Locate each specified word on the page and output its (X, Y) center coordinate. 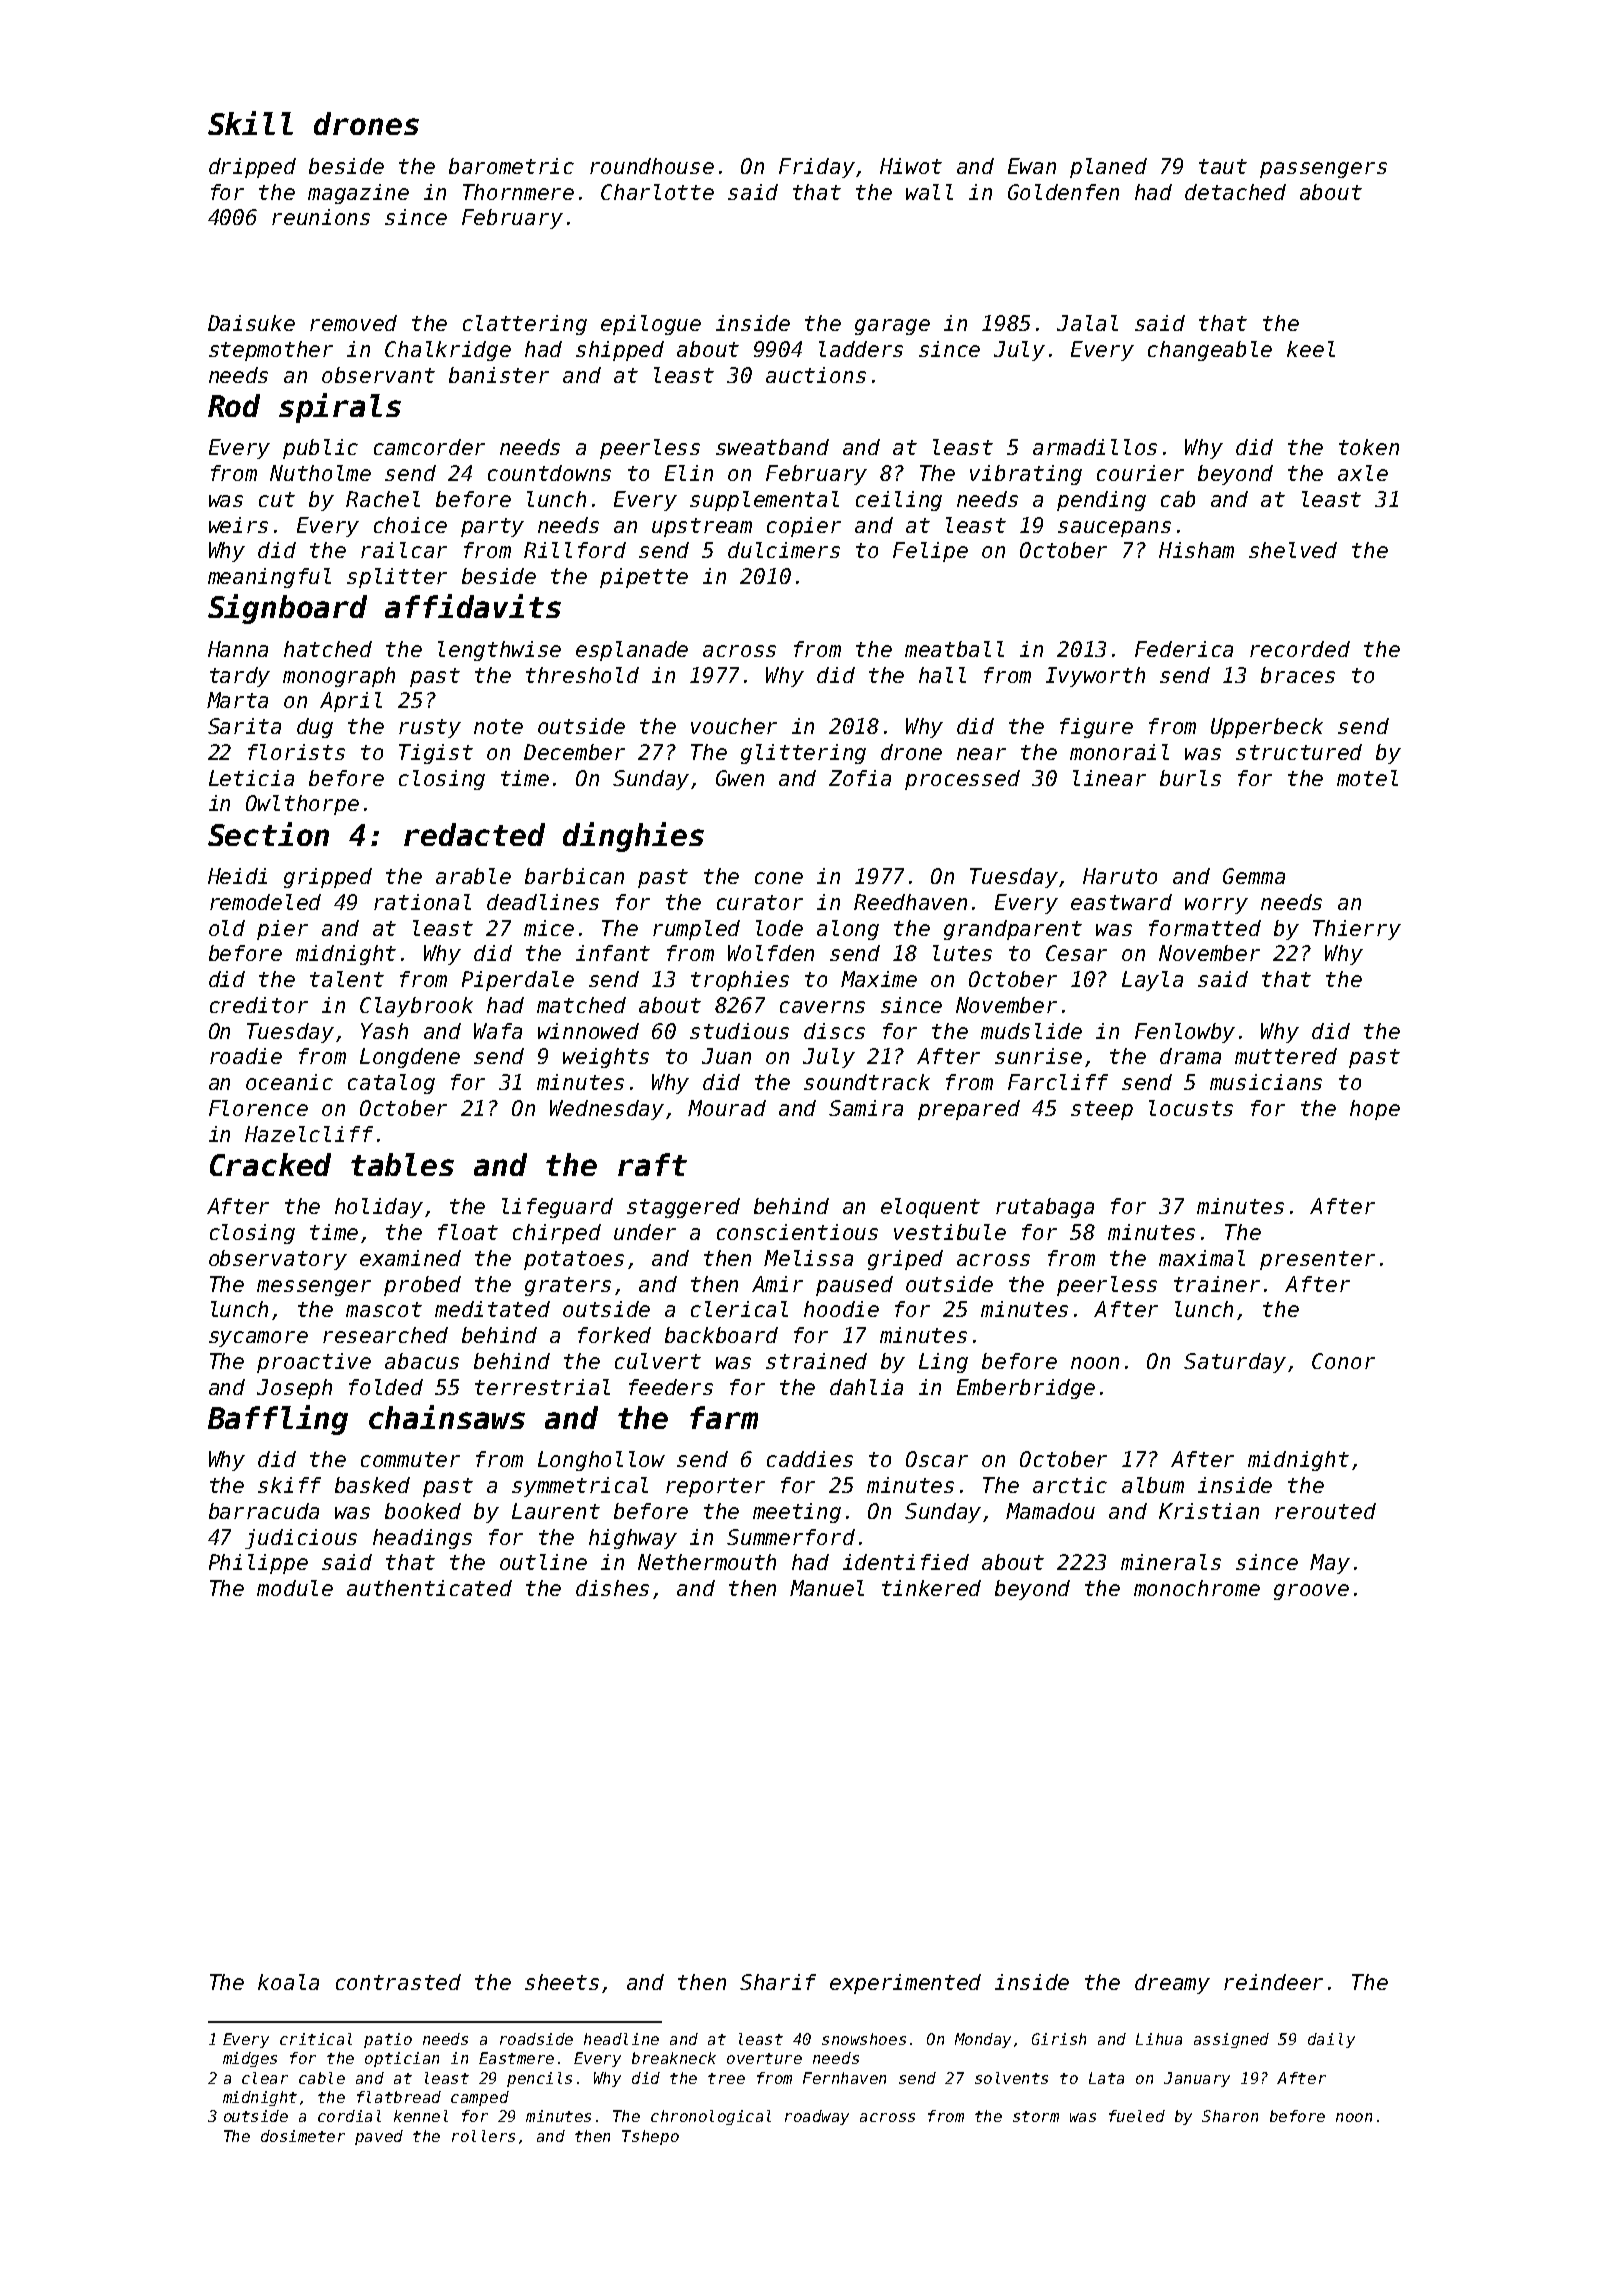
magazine (358, 194)
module (295, 1588)
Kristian (1209, 1511)
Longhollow (601, 1461)
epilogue (651, 325)
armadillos (1095, 447)
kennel (421, 2116)
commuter (410, 1459)
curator (760, 902)
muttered (1286, 1056)
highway (633, 1539)
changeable (1210, 351)
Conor (1343, 1361)
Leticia (251, 778)
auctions (816, 375)
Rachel (383, 499)
